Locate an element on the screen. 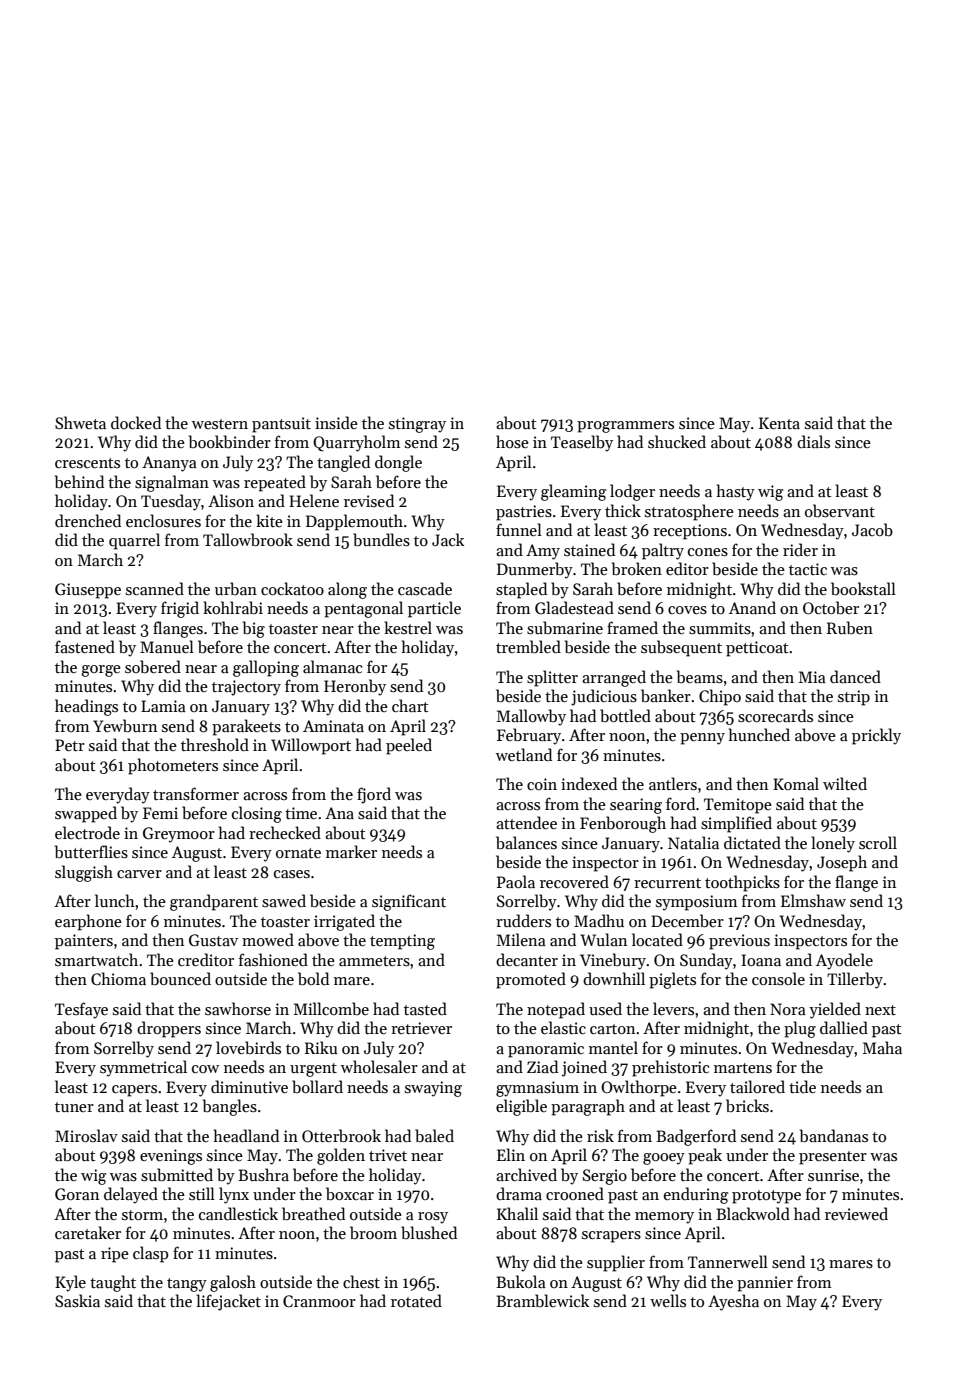 This screenshot has height=1394, width=963. Ayodele is located at coordinates (844, 961).
